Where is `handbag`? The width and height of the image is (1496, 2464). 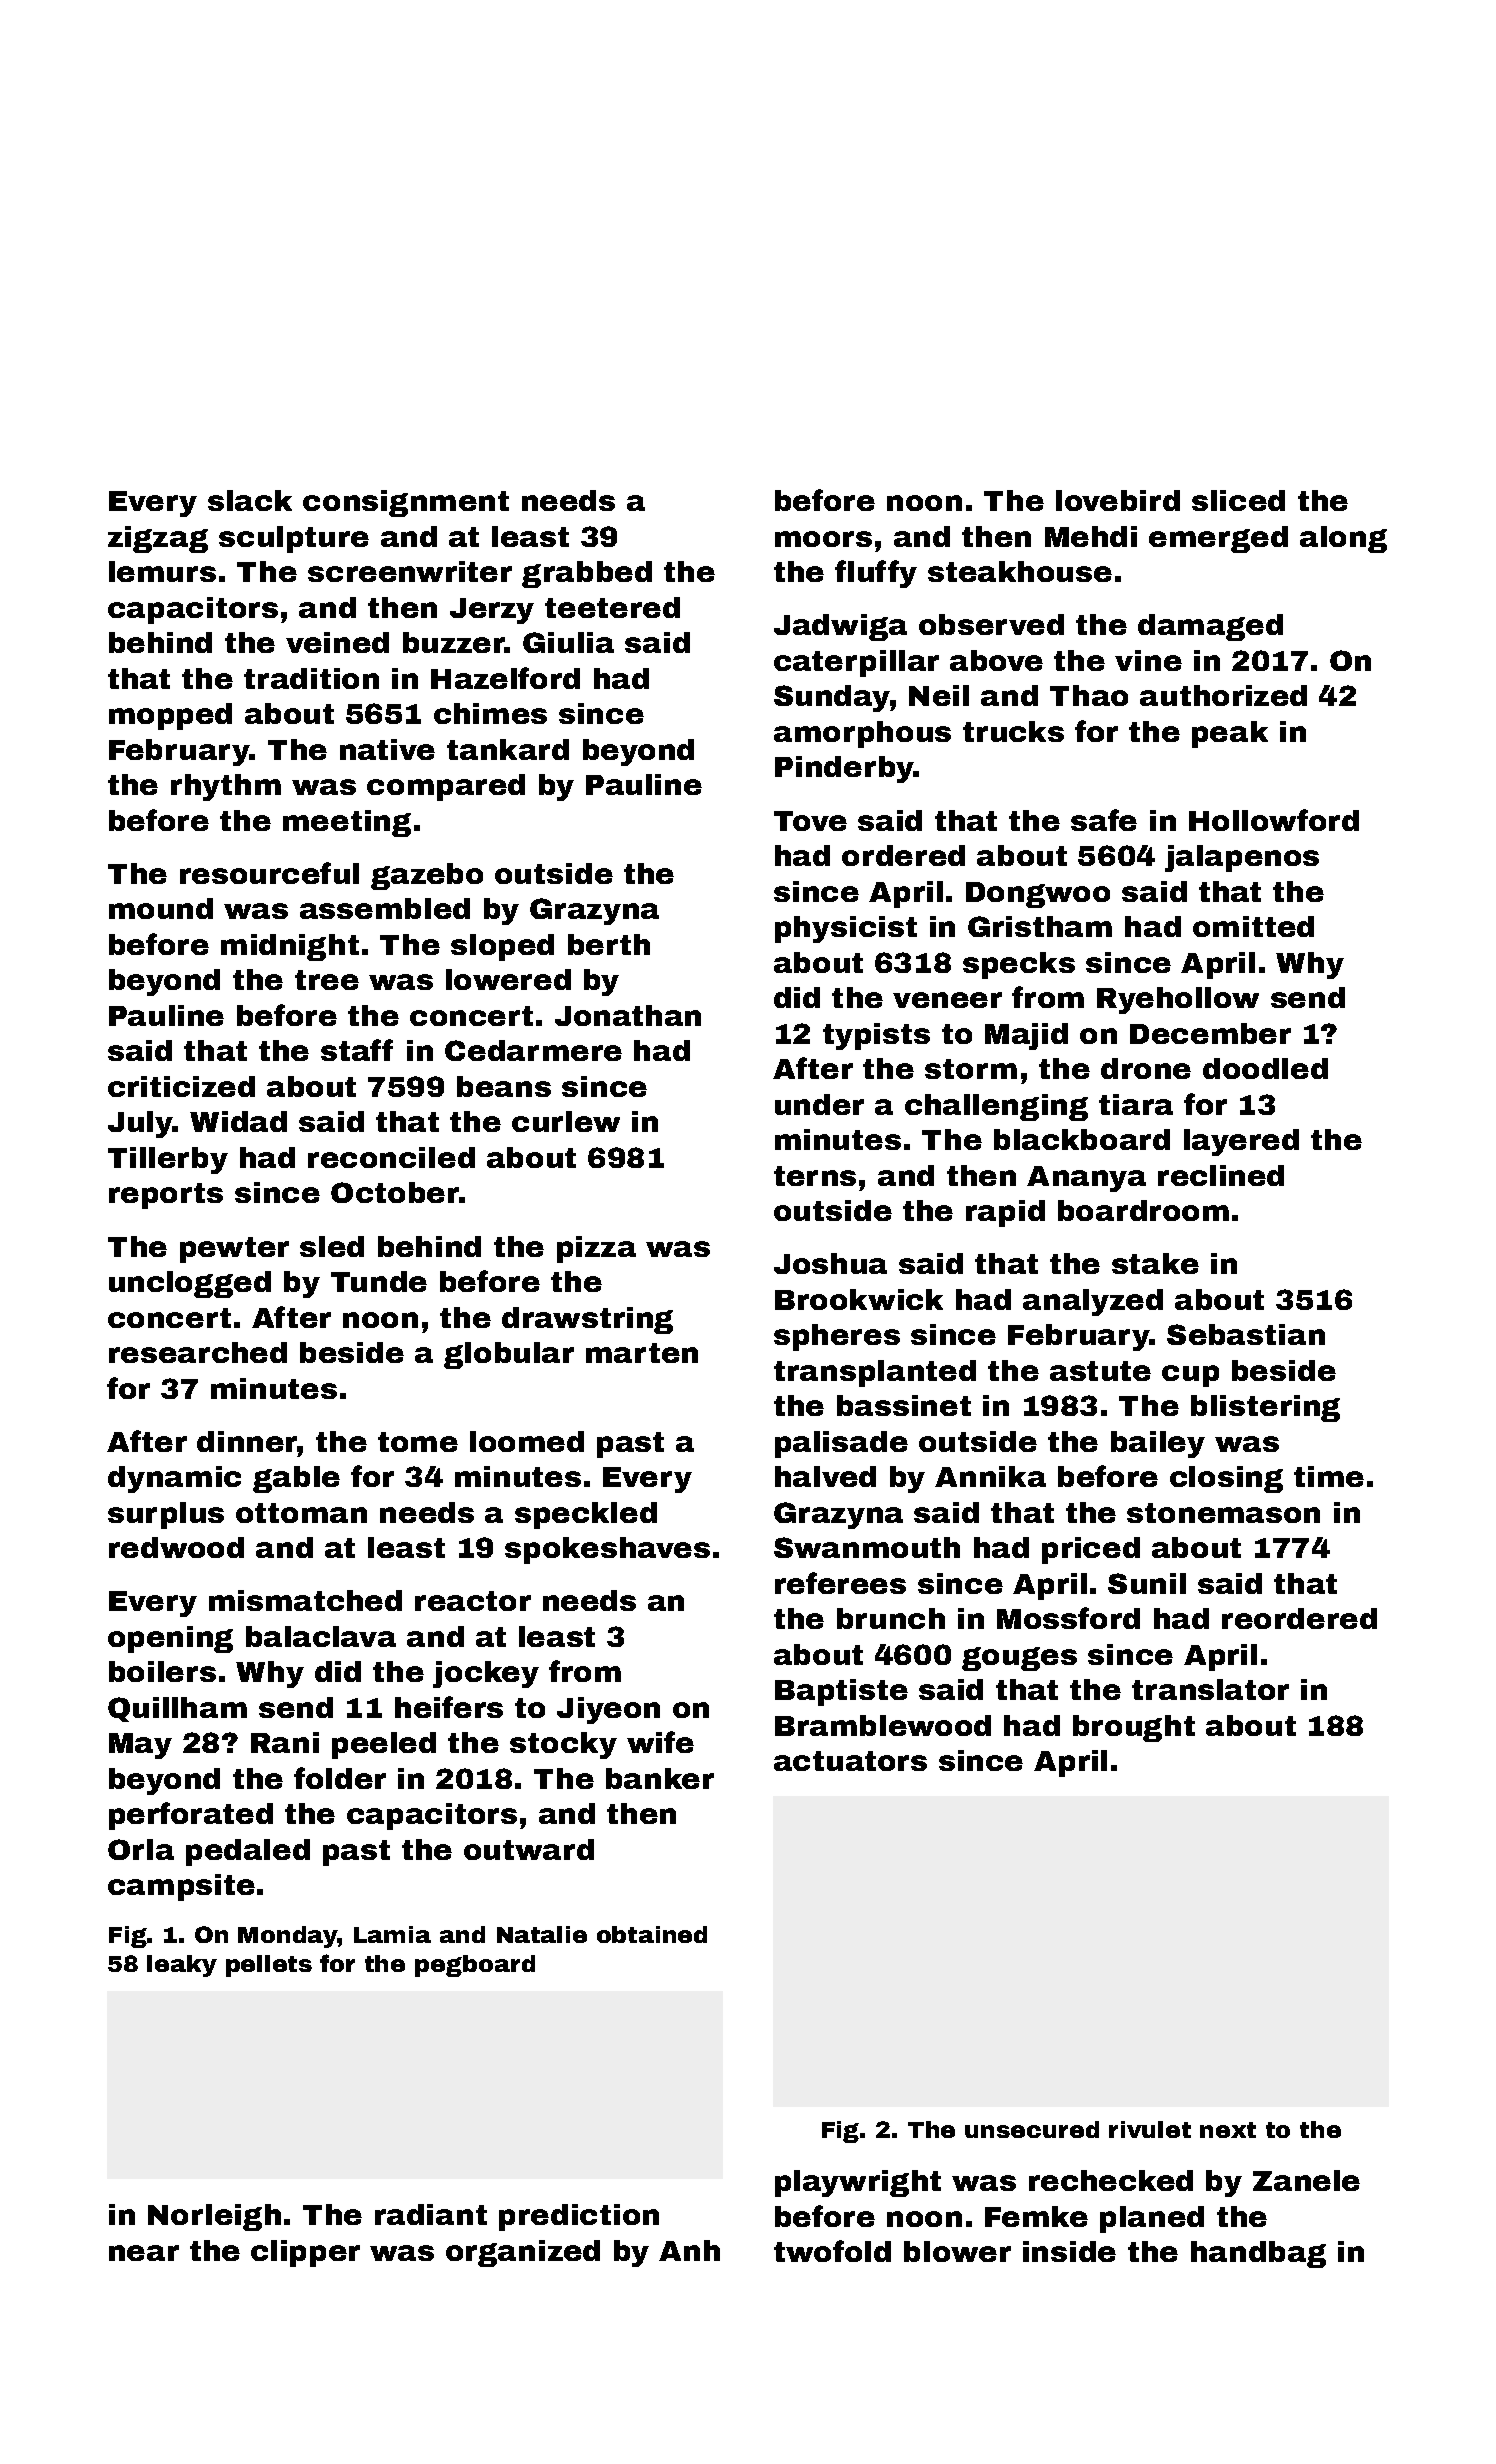 handbag is located at coordinates (1258, 2254).
